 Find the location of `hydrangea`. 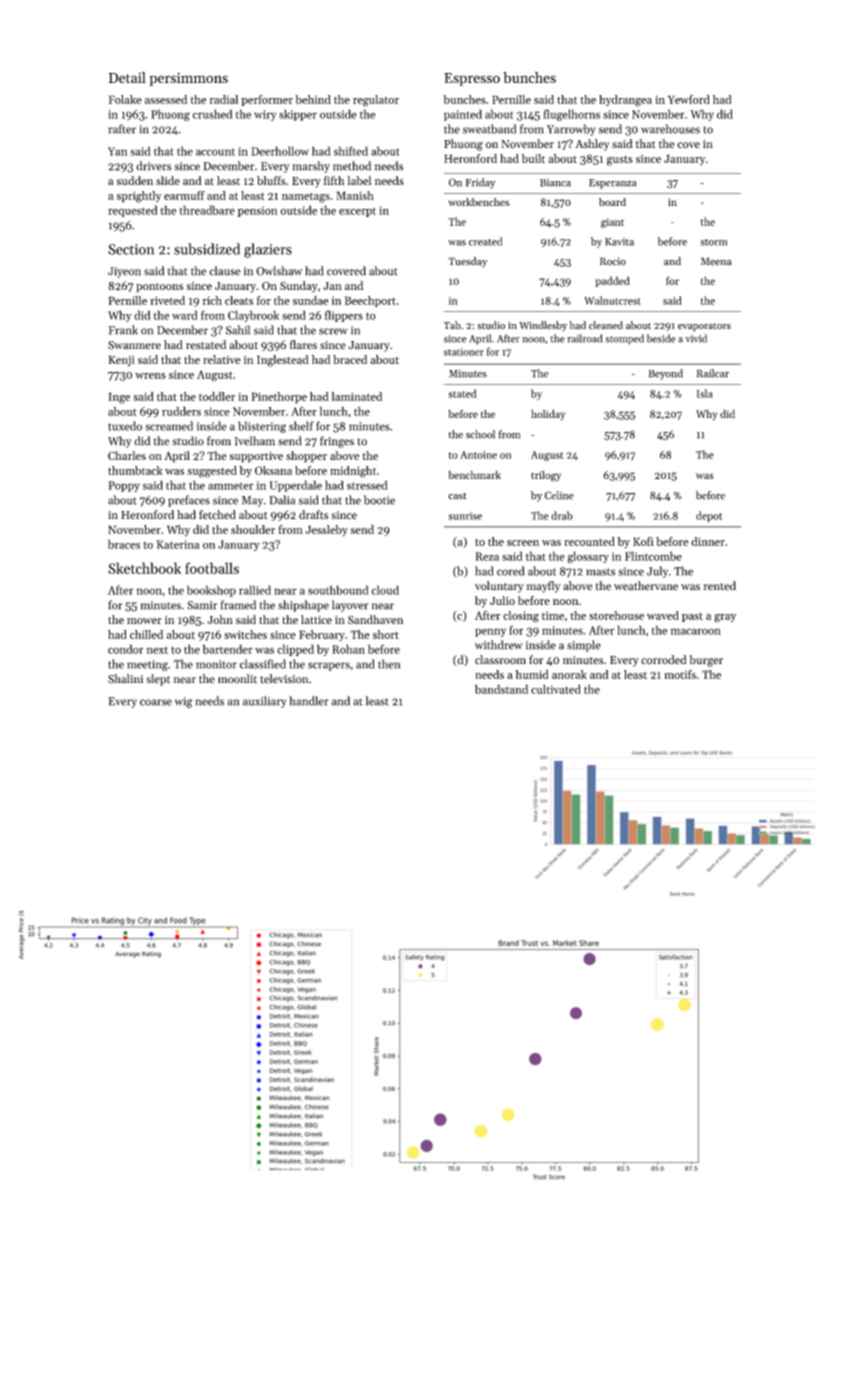

hydrangea is located at coordinates (625, 101).
